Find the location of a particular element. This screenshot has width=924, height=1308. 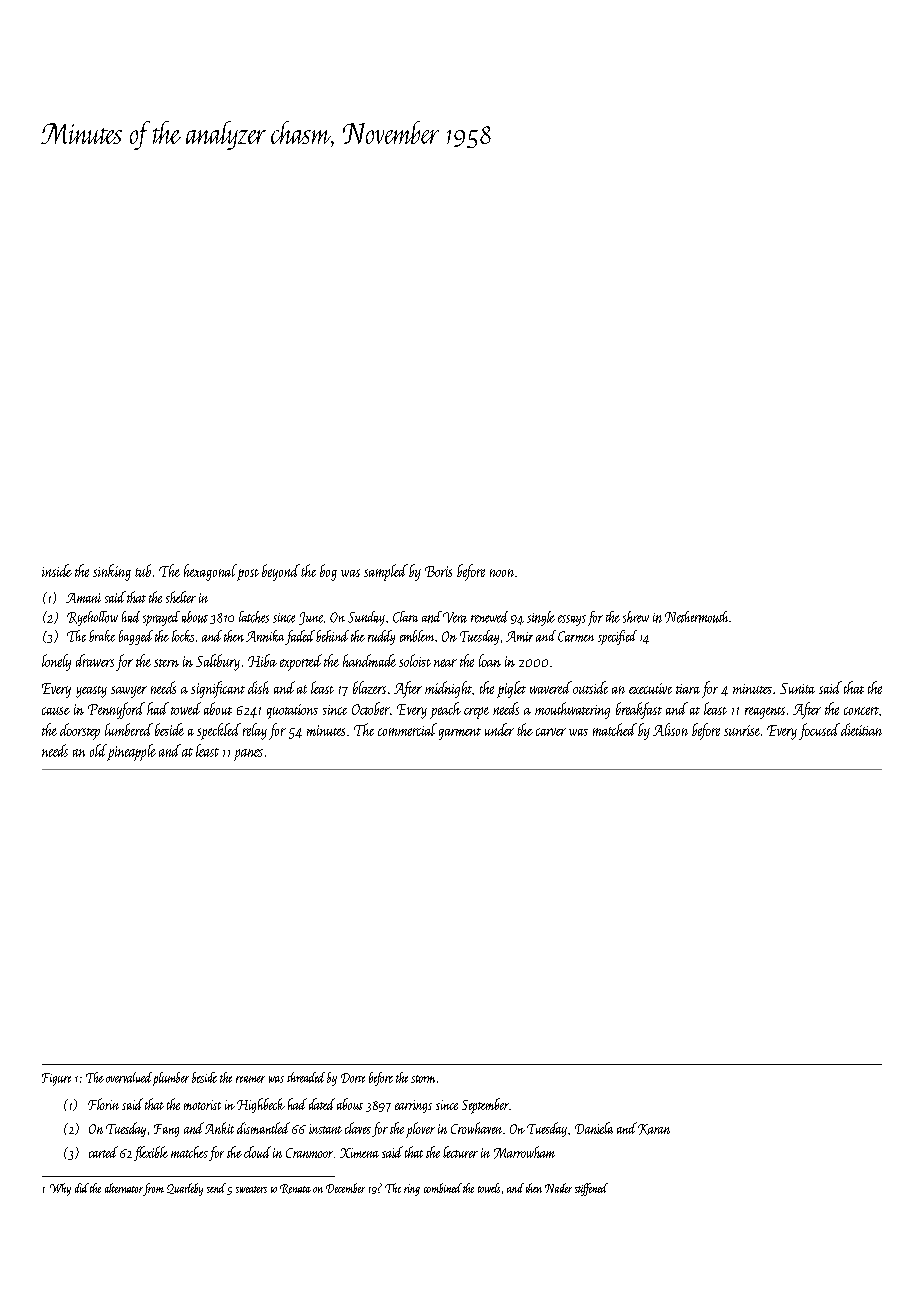

carver is located at coordinates (551, 732).
